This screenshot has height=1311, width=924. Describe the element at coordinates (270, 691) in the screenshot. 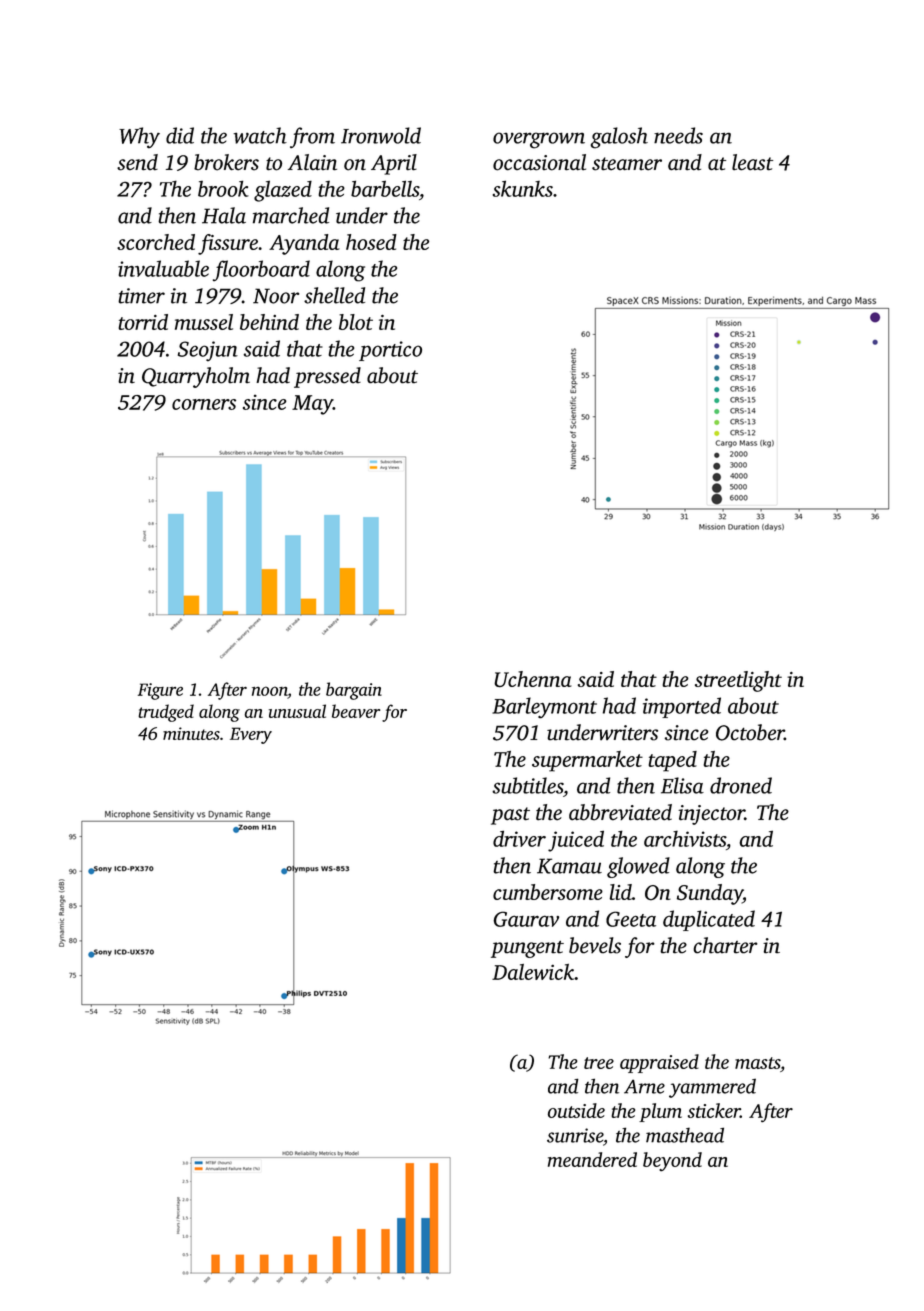

I see `noon` at that location.
